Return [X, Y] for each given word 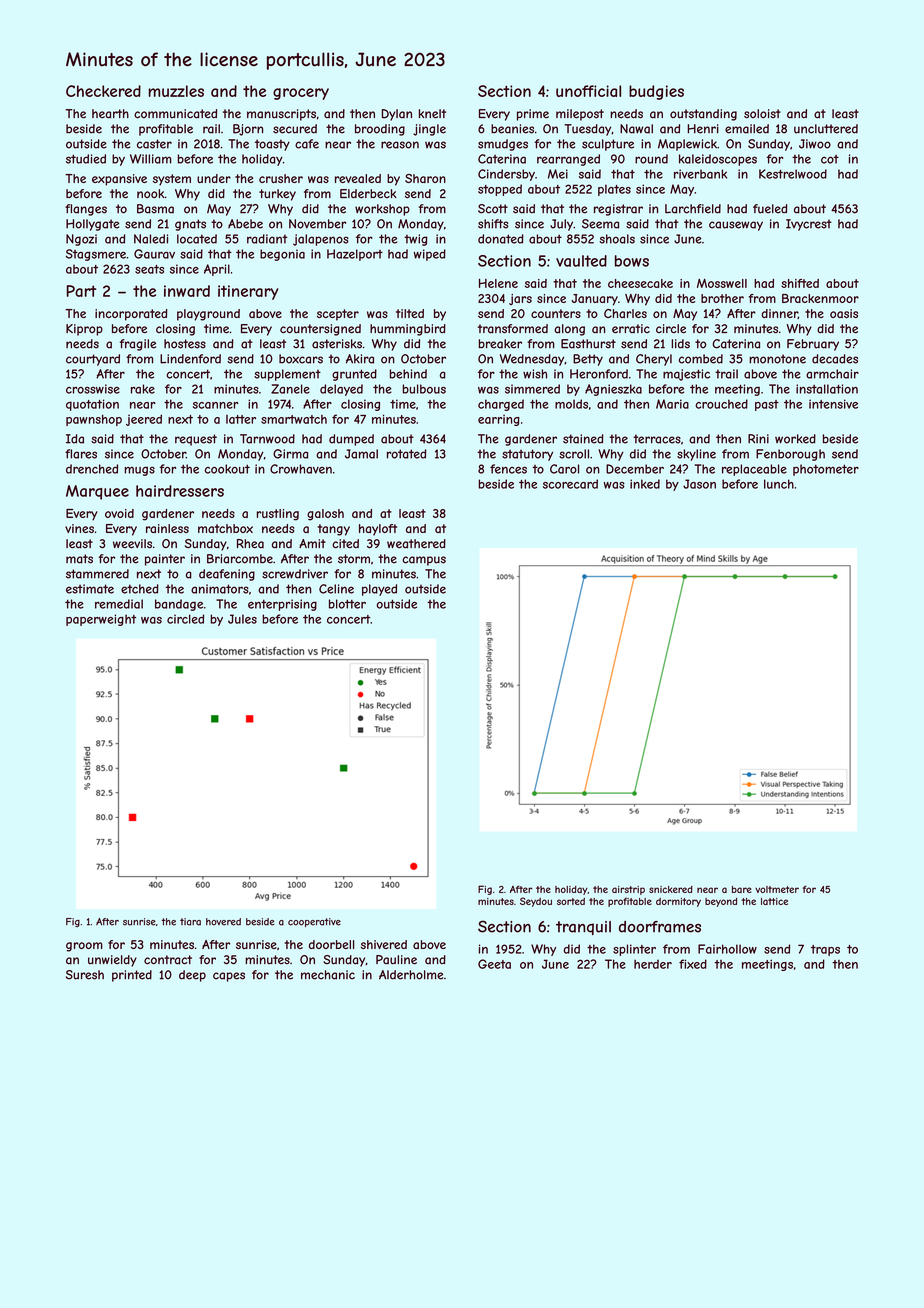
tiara [190, 922]
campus [424, 561]
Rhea [250, 543]
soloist [762, 114]
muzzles [176, 91]
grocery [301, 94]
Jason [699, 484]
